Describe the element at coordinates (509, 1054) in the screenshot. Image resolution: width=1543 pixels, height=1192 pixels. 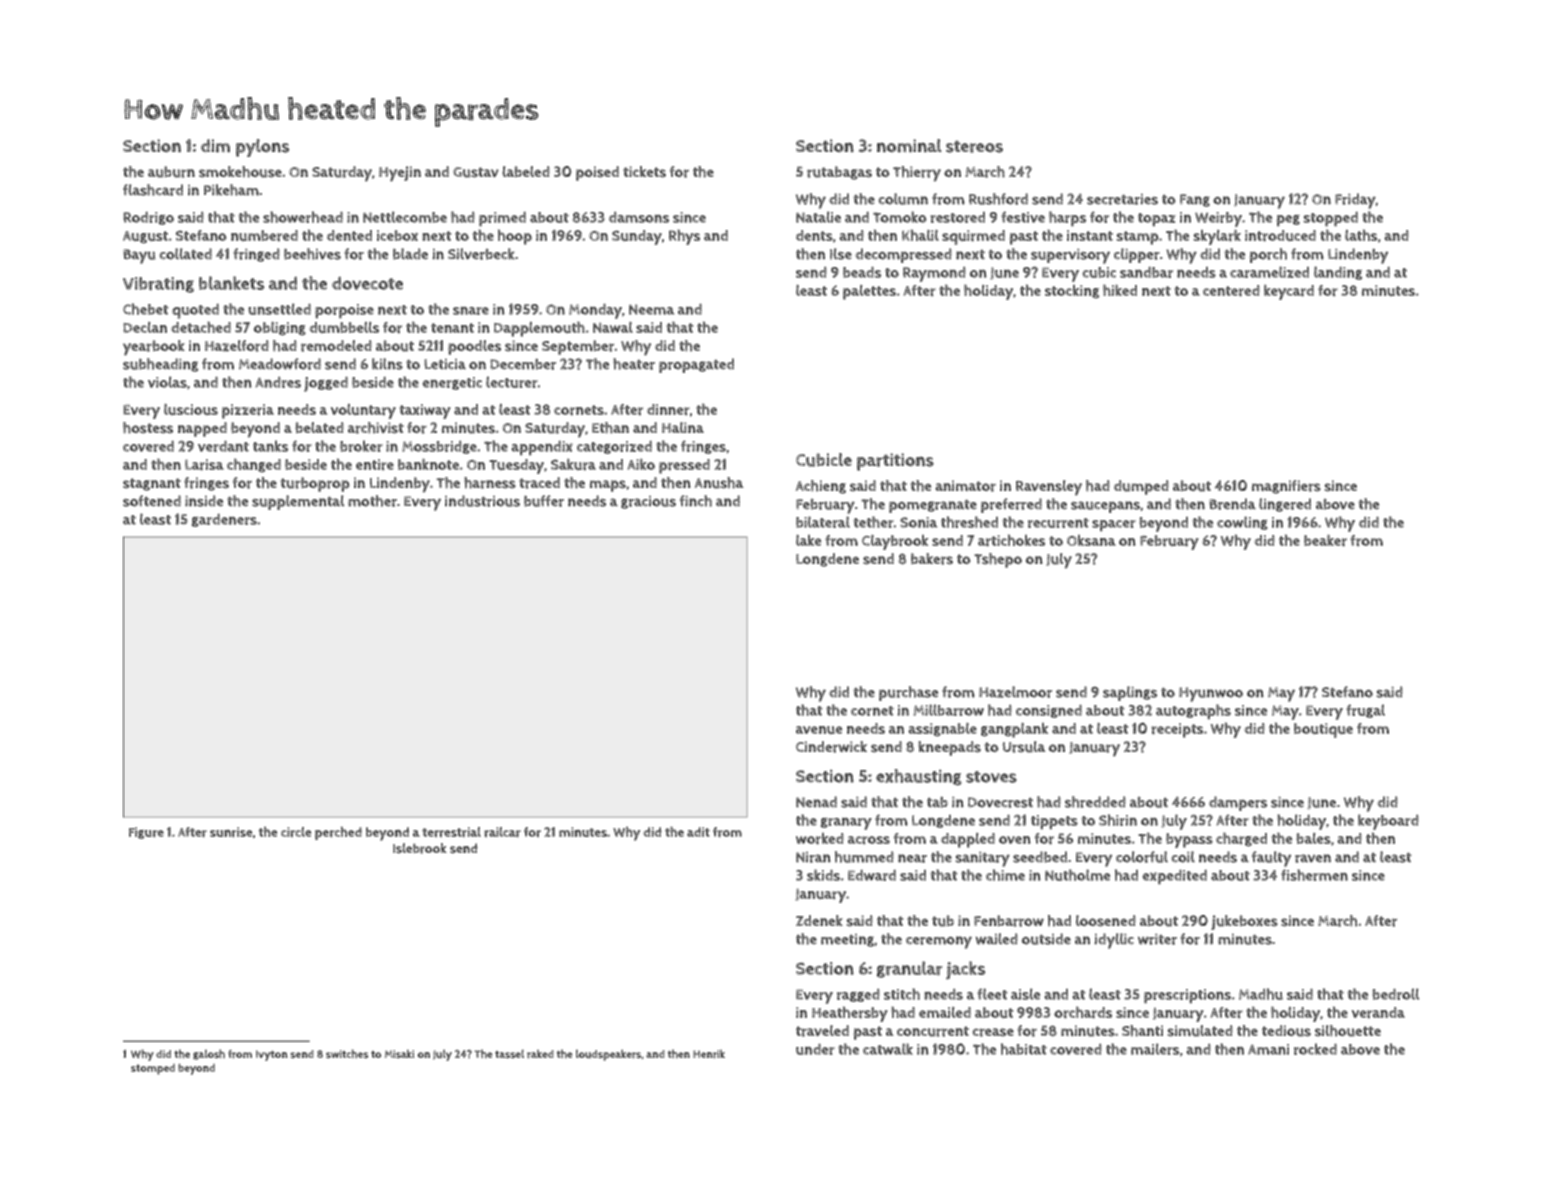
I see `tassel` at that location.
